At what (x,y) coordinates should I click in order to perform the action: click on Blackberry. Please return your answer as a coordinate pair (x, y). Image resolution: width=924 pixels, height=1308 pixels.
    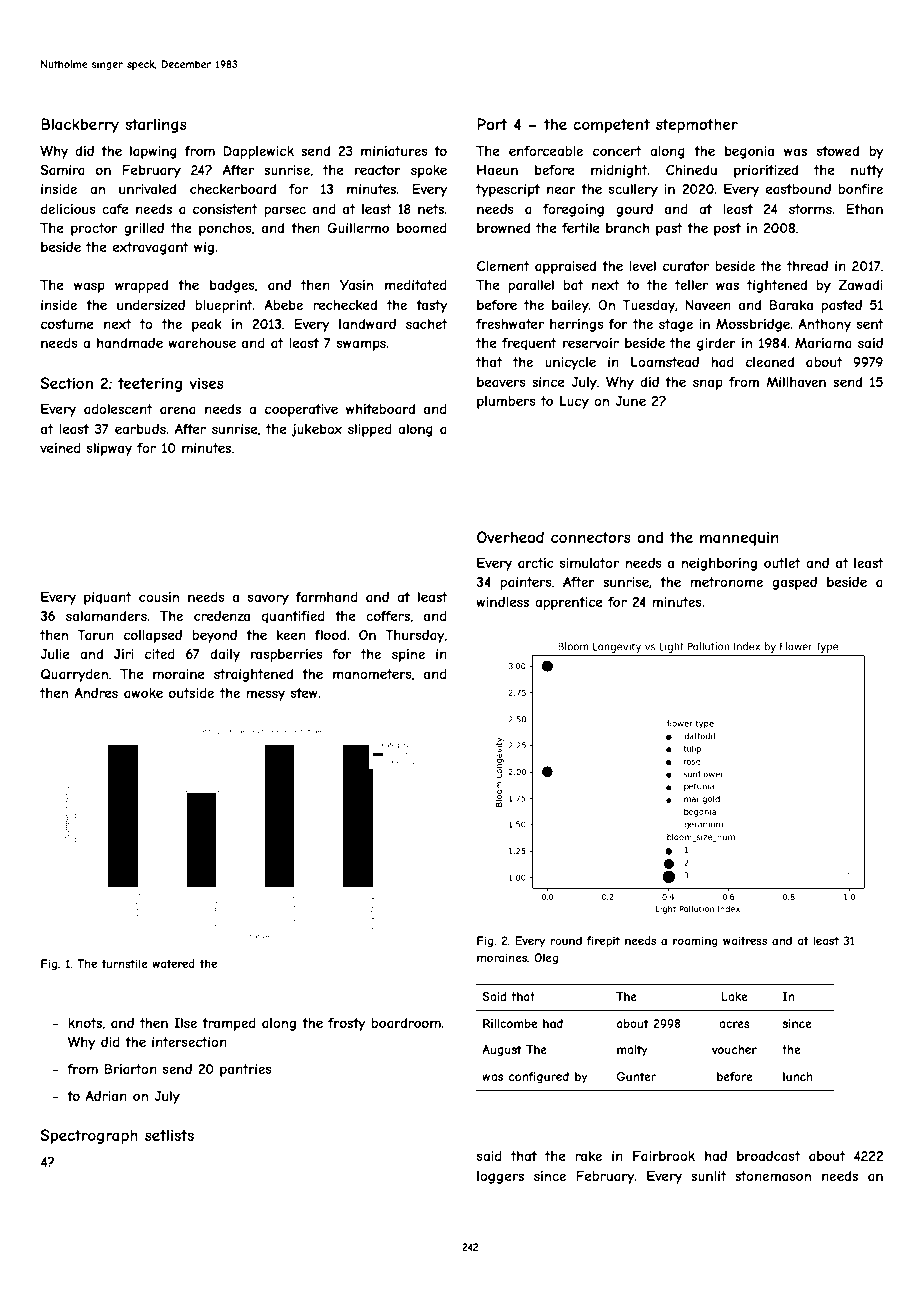
    Looking at the image, I should click on (80, 125).
